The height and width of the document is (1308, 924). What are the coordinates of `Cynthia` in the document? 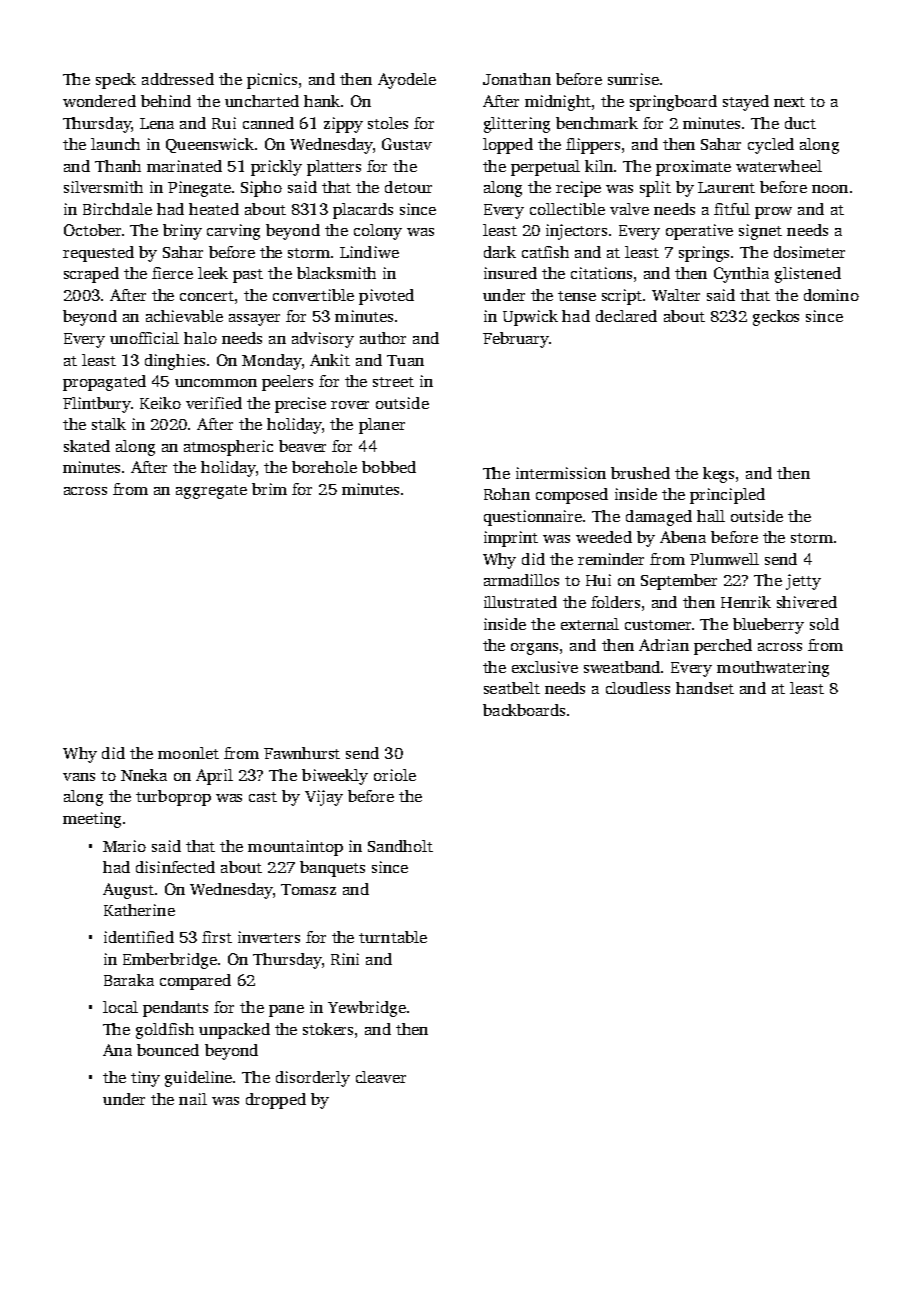 It's located at (741, 275).
